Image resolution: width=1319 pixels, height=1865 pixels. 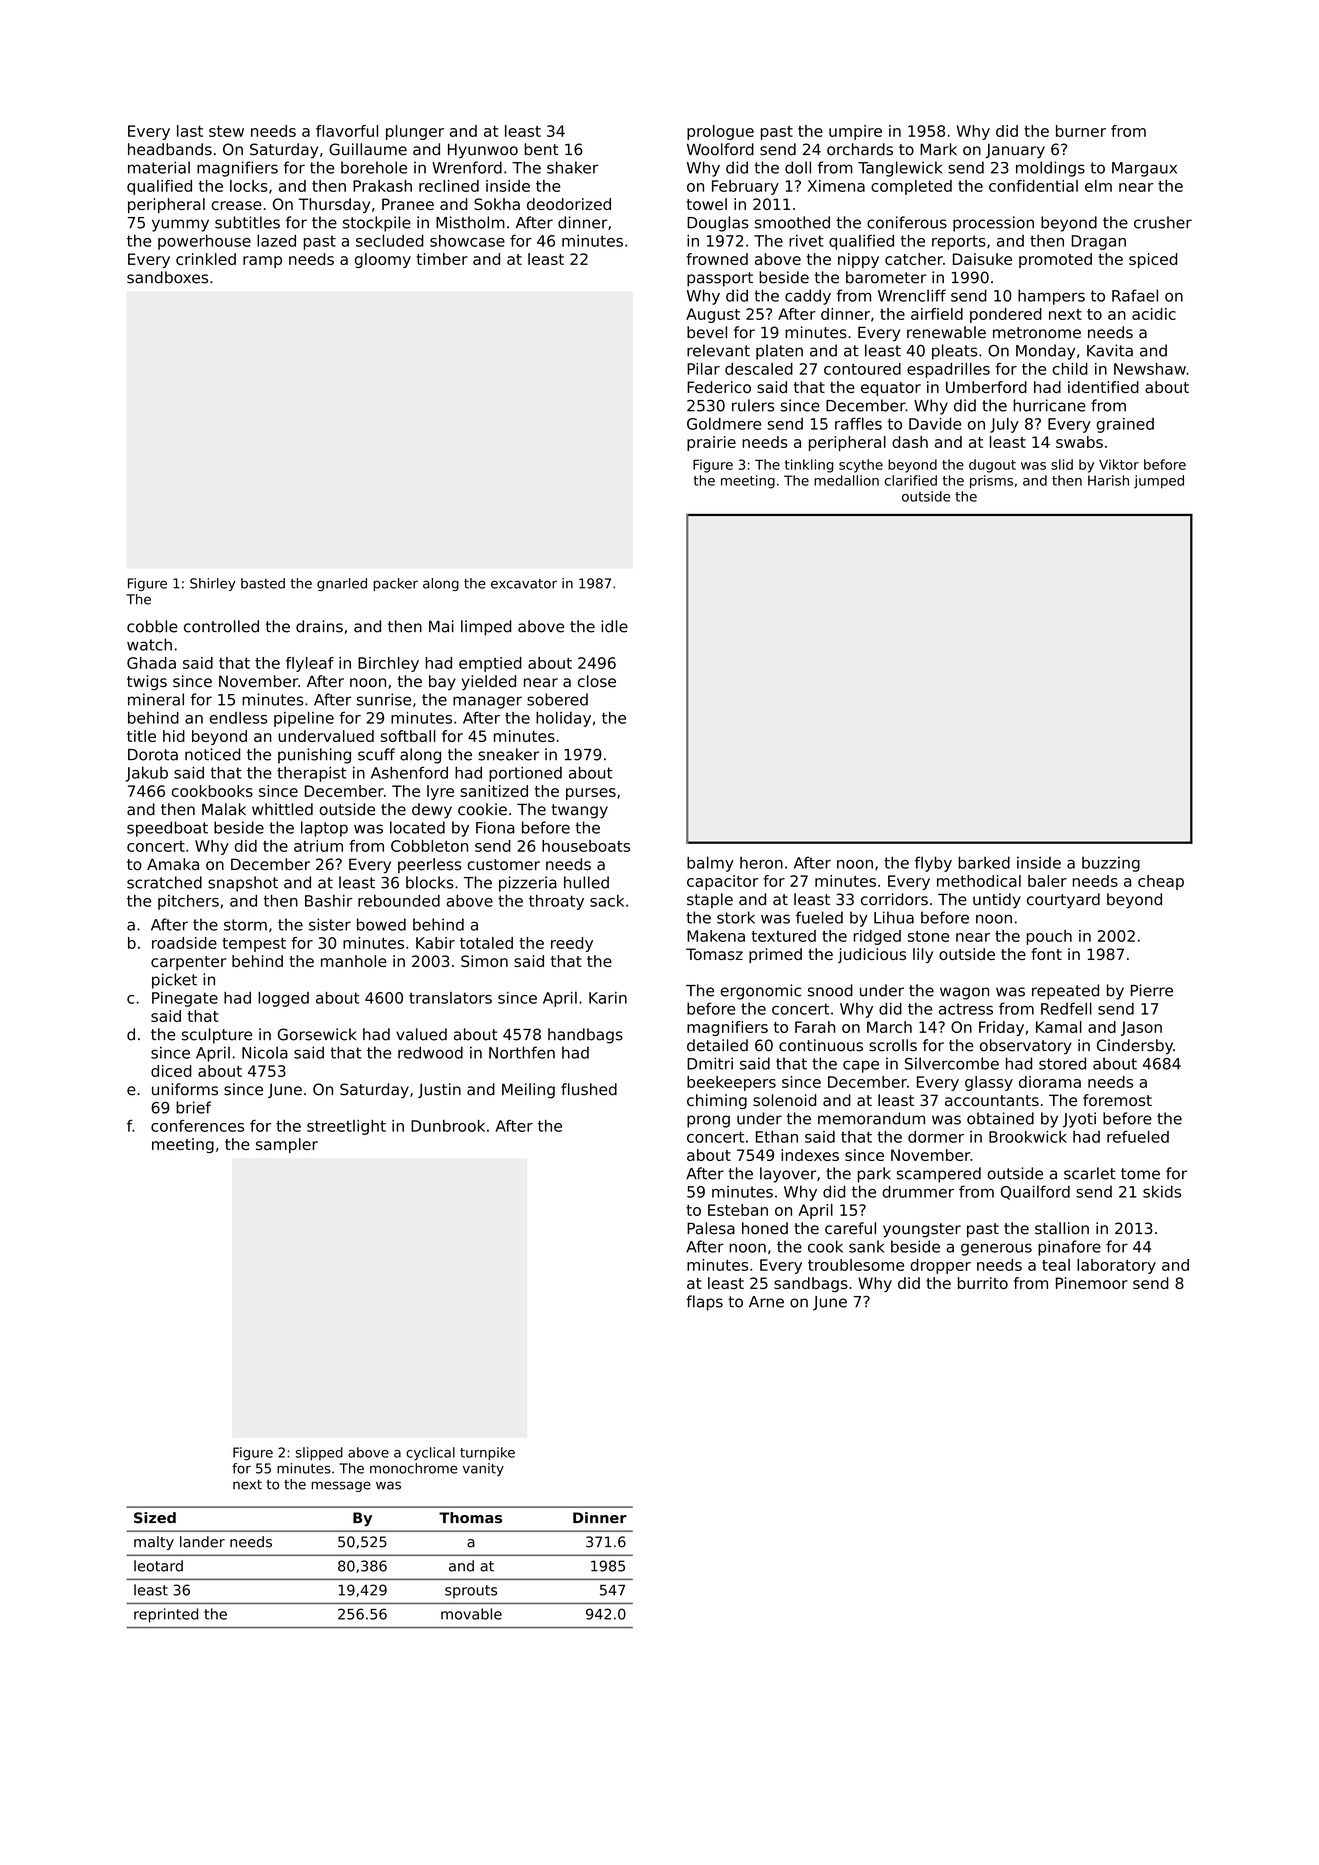 What do you see at coordinates (155, 1518) in the document?
I see `Sized` at bounding box center [155, 1518].
